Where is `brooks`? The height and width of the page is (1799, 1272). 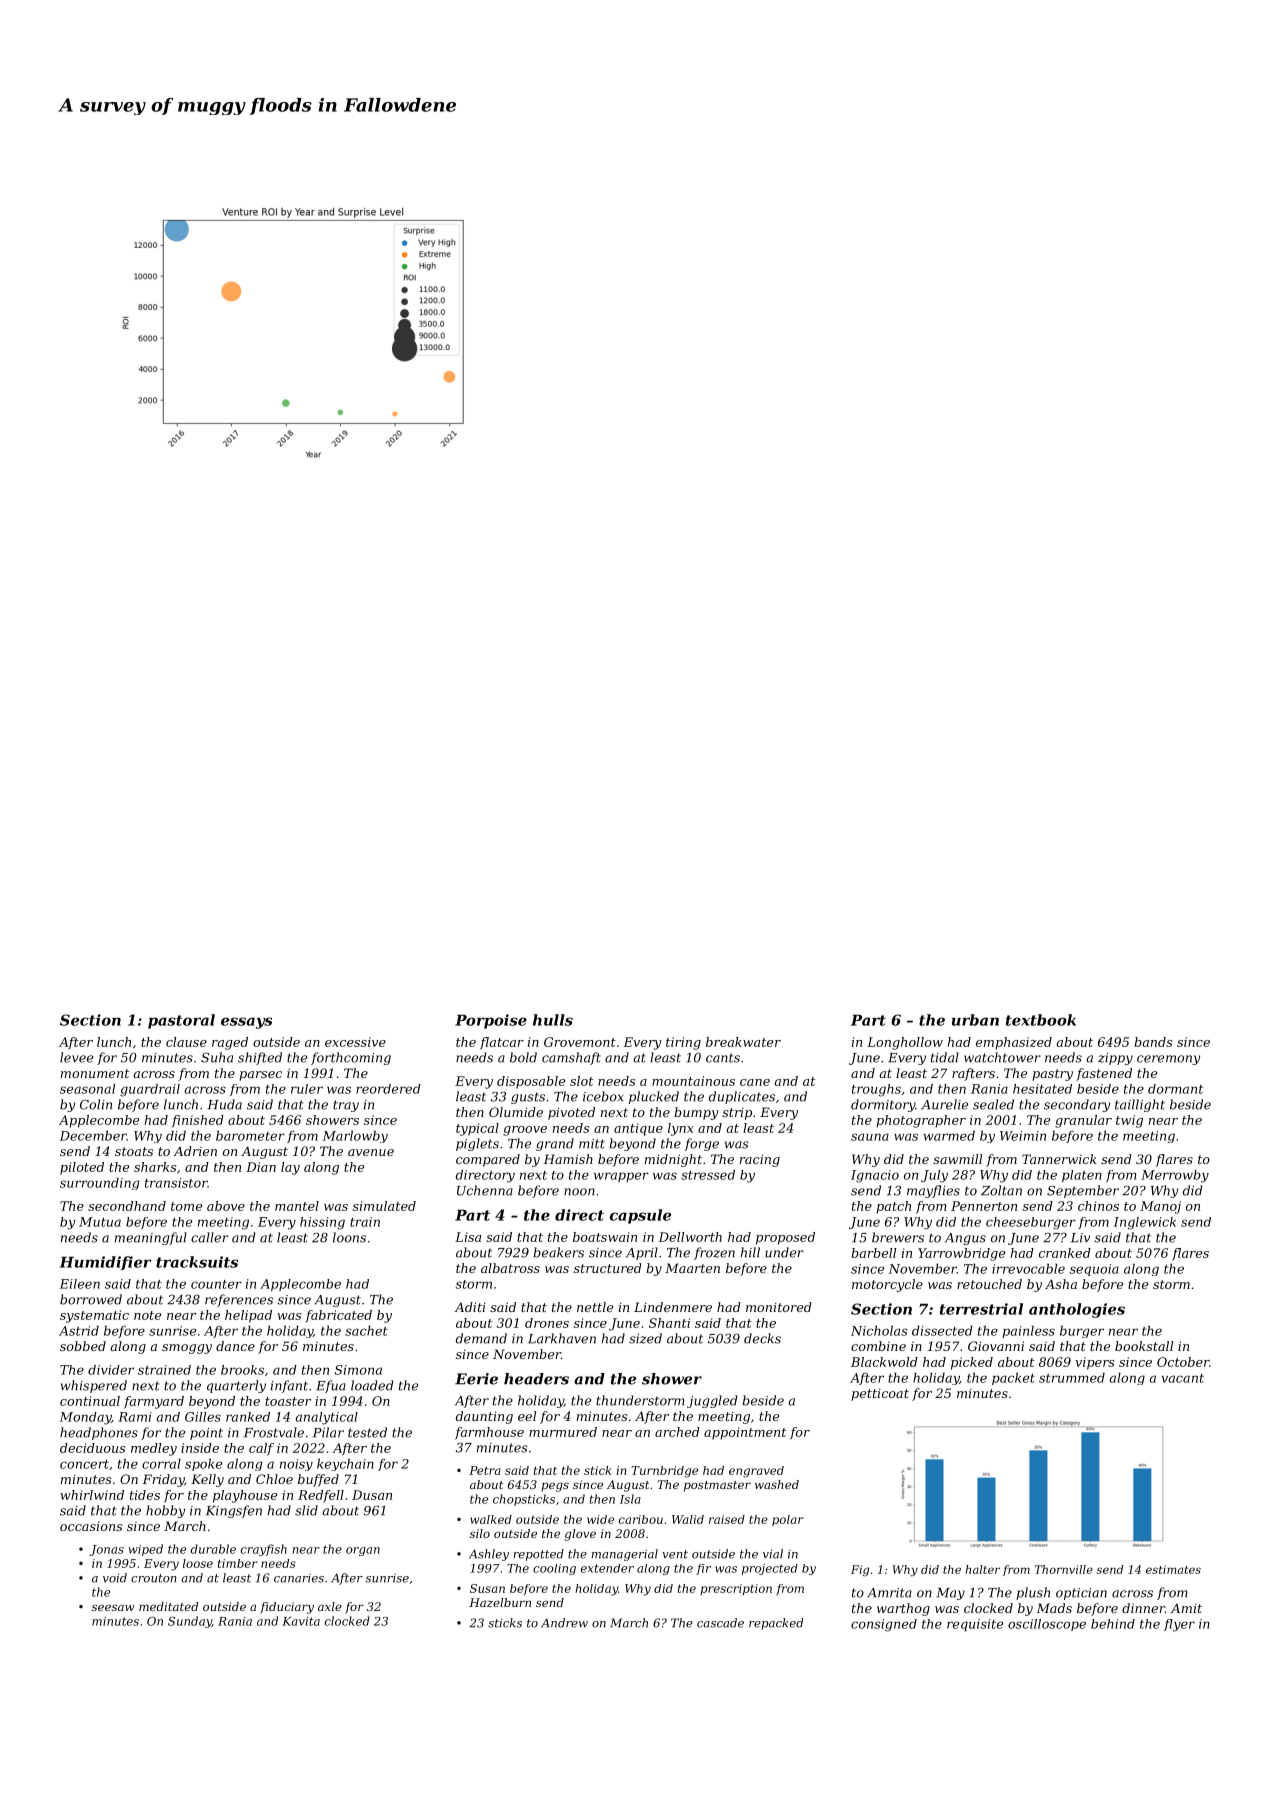 brooks is located at coordinates (242, 1370).
